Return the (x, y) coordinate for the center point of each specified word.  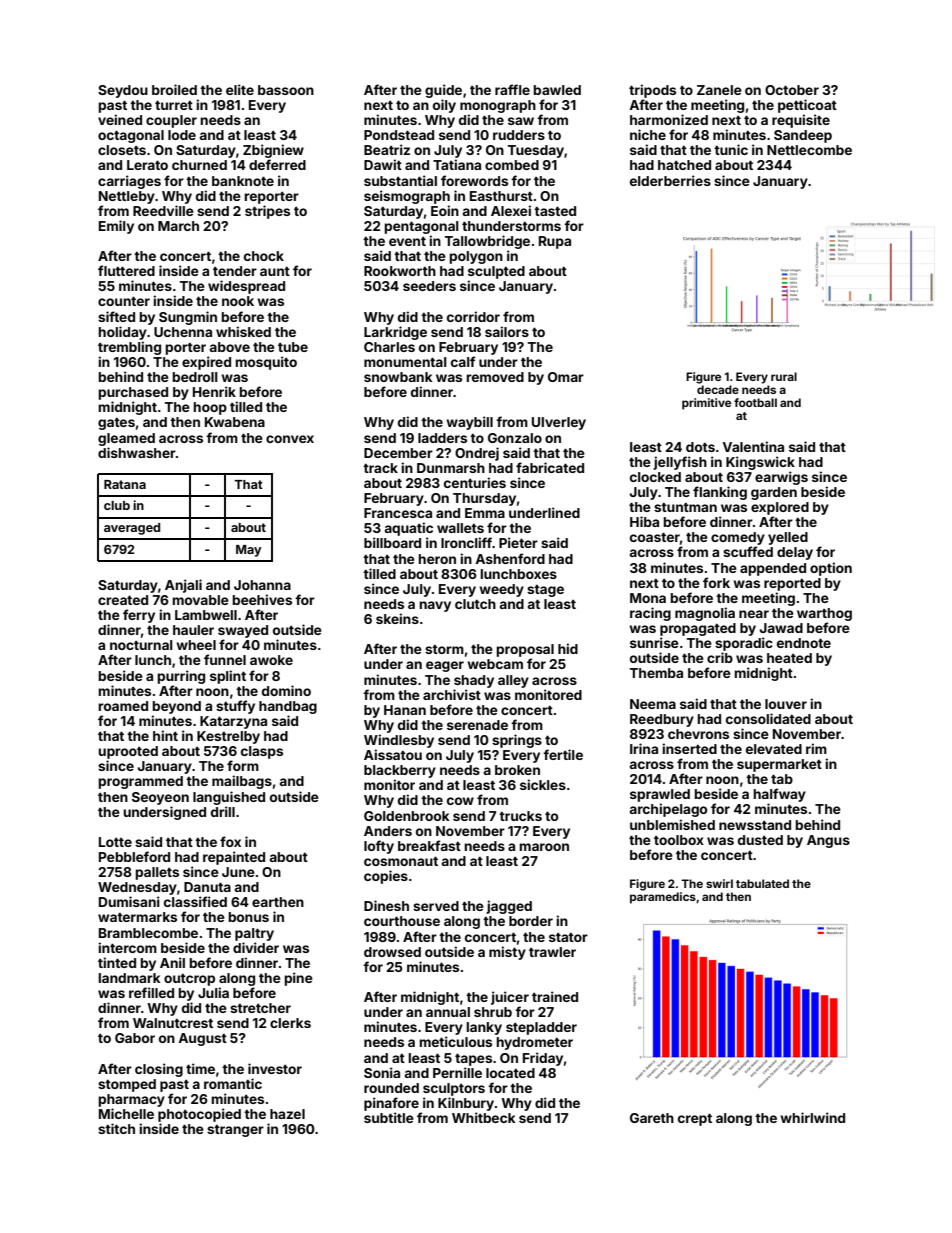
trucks (520, 816)
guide (443, 91)
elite (240, 89)
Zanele (719, 90)
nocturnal (141, 645)
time (200, 1068)
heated (789, 658)
